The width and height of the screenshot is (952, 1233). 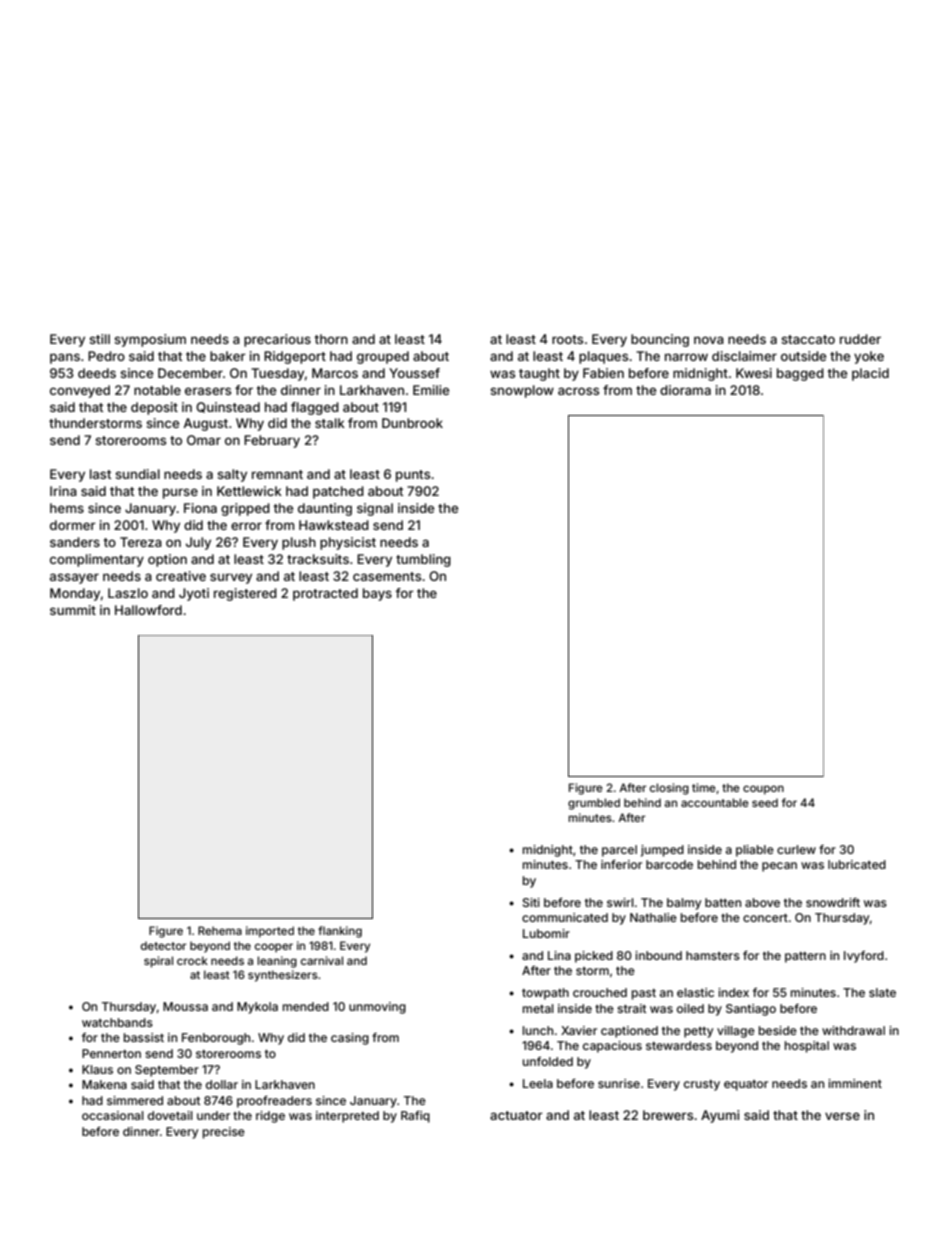 I want to click on crock, so click(x=192, y=960).
